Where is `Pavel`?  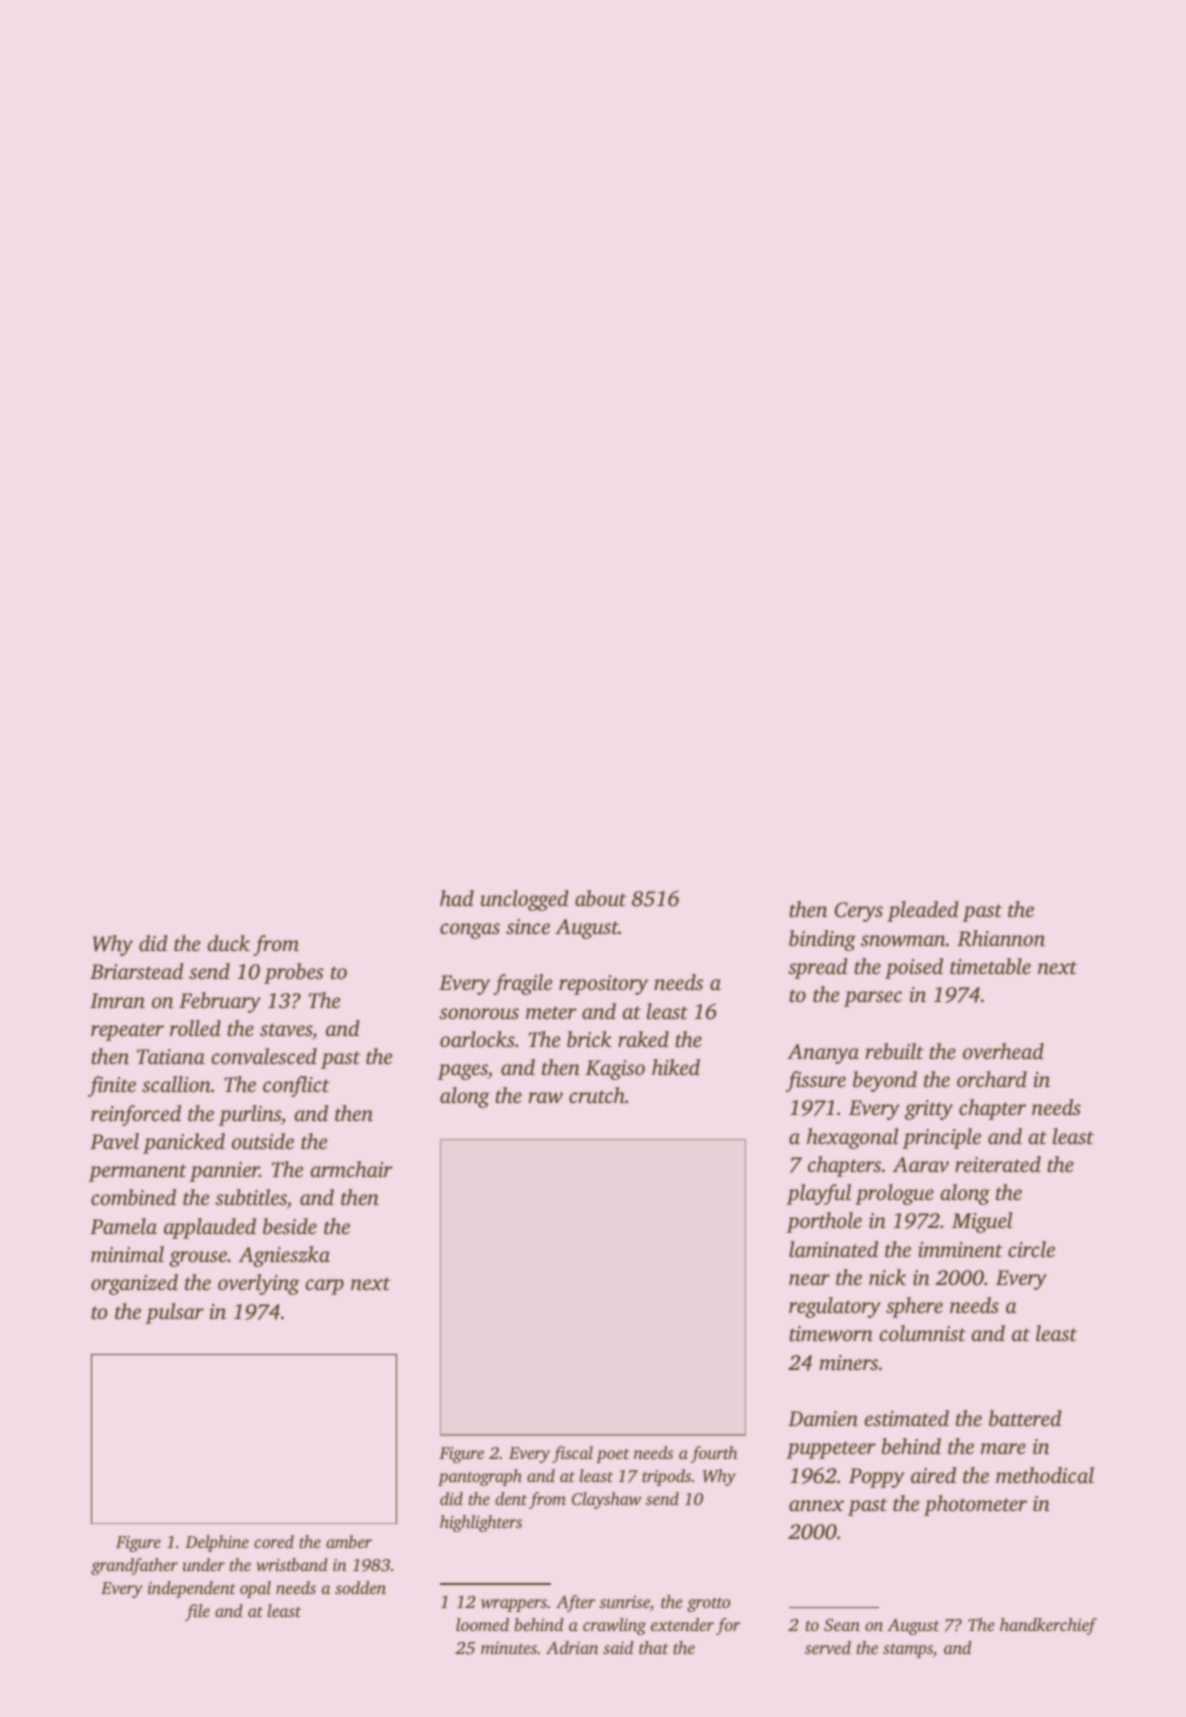
Pavel is located at coordinates (114, 1141).
